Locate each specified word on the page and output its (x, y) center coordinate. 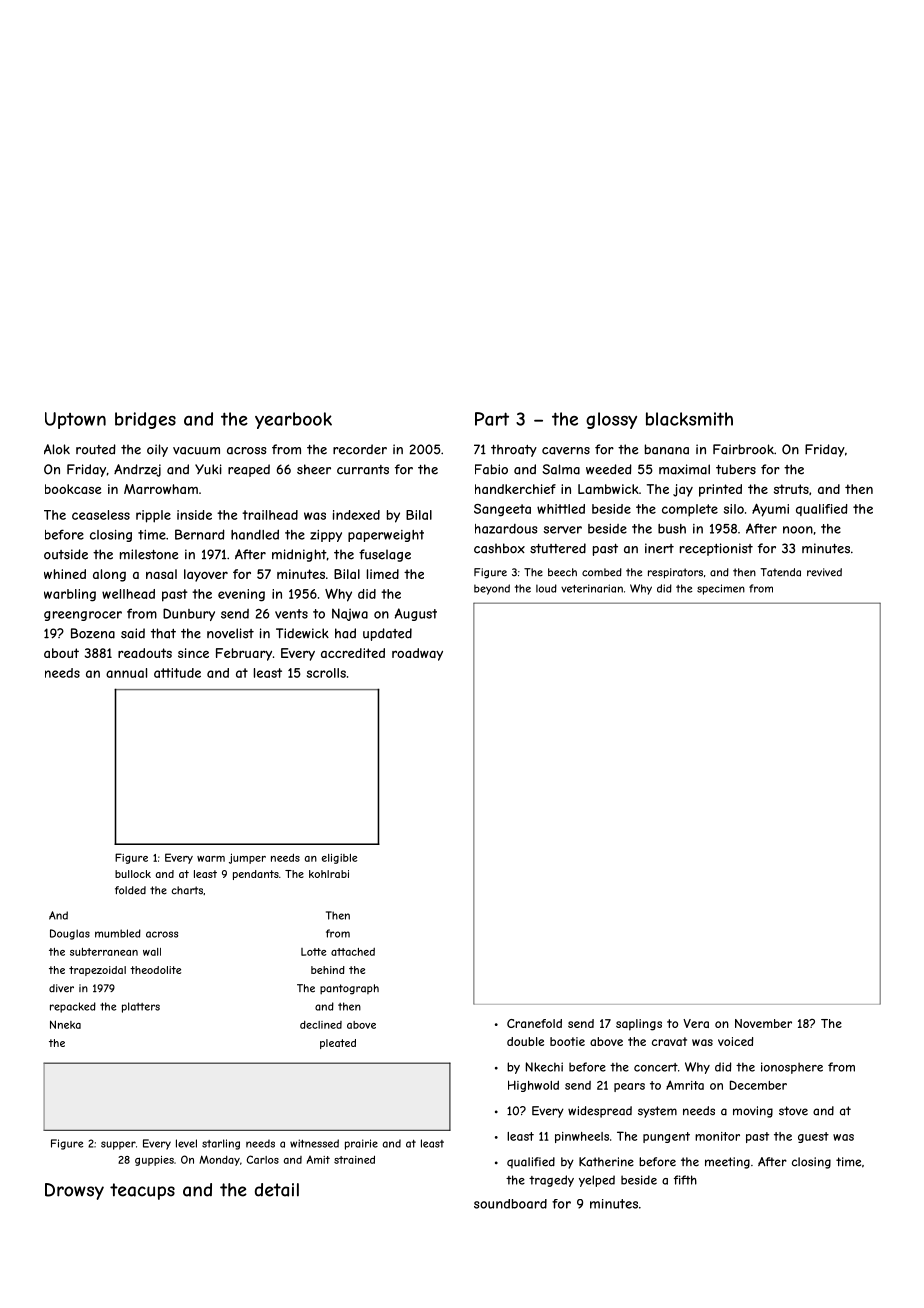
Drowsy (74, 1191)
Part (492, 419)
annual (126, 673)
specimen (721, 589)
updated (387, 634)
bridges (145, 420)
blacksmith (689, 419)
